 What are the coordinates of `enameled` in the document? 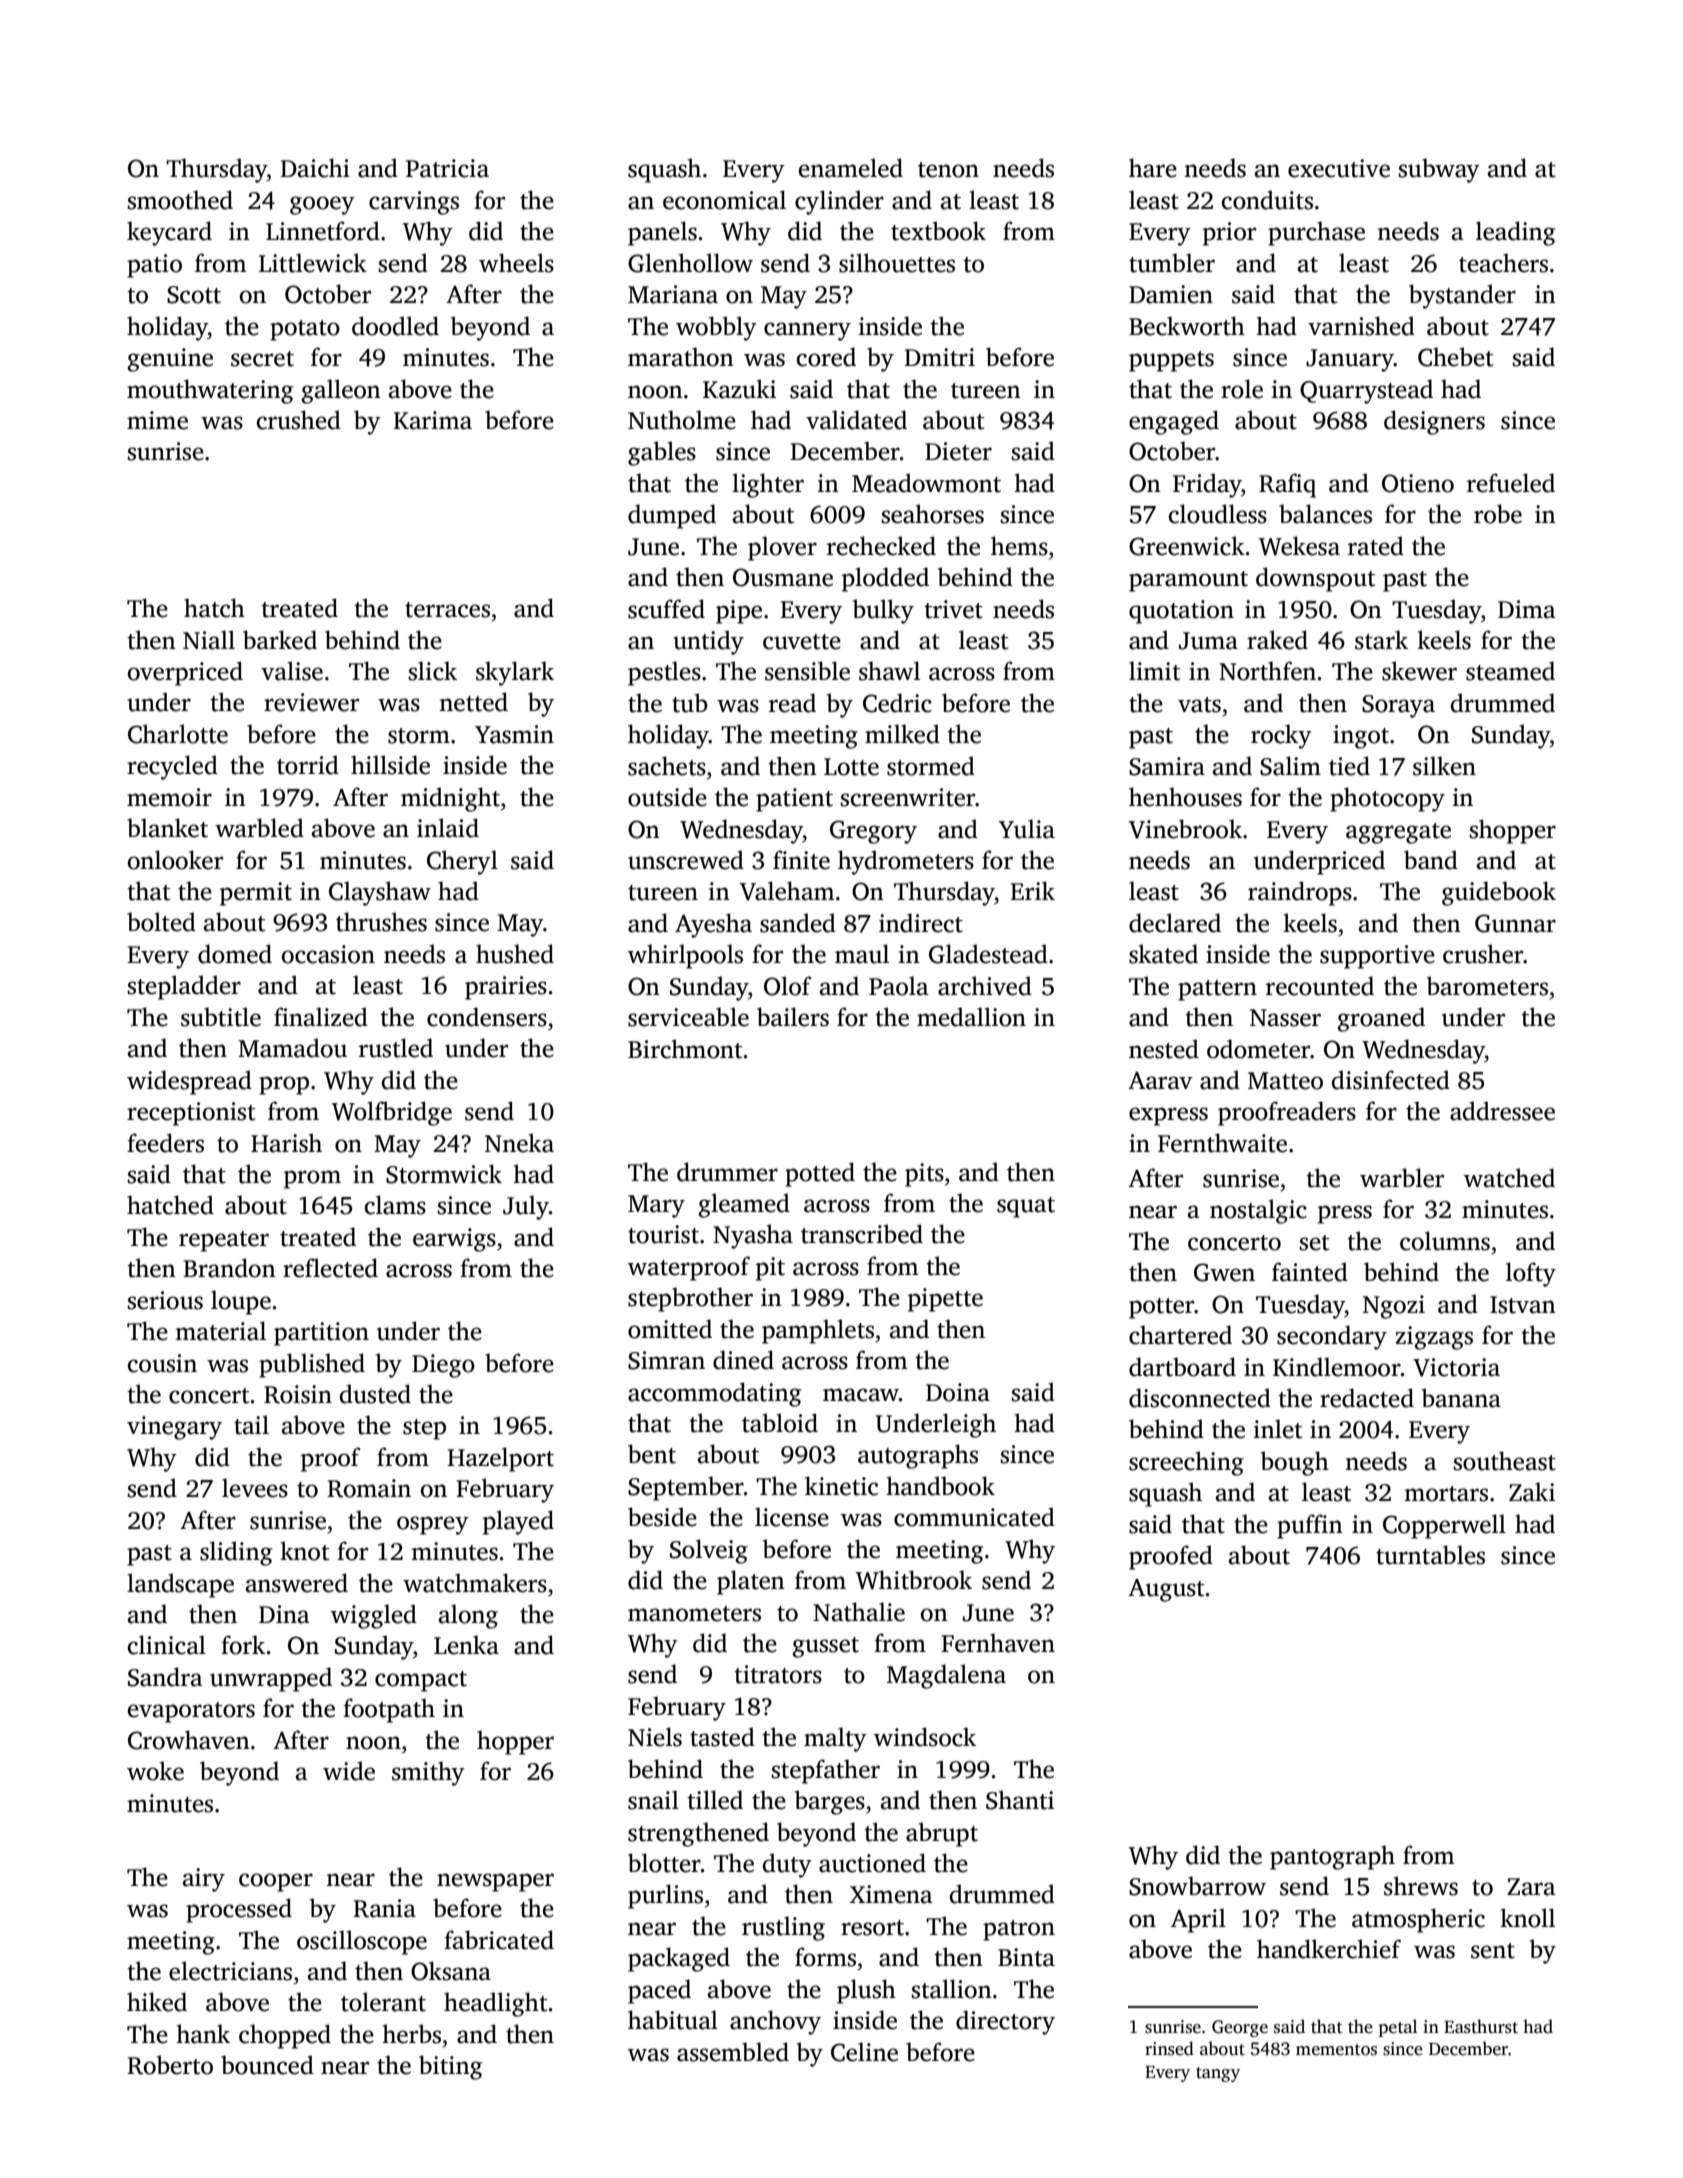 It's located at (851, 168).
